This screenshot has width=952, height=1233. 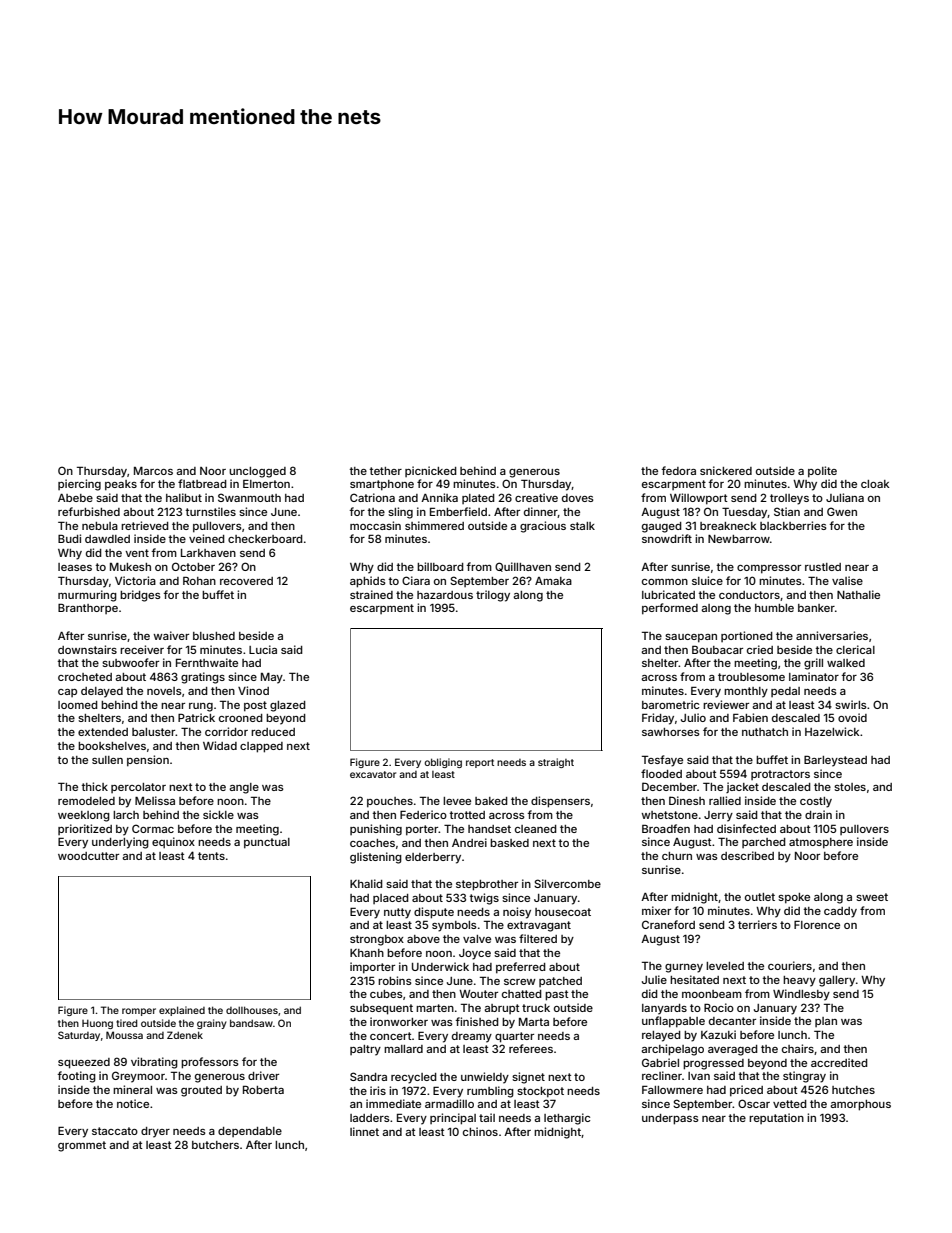 I want to click on unclogged, so click(x=257, y=472).
